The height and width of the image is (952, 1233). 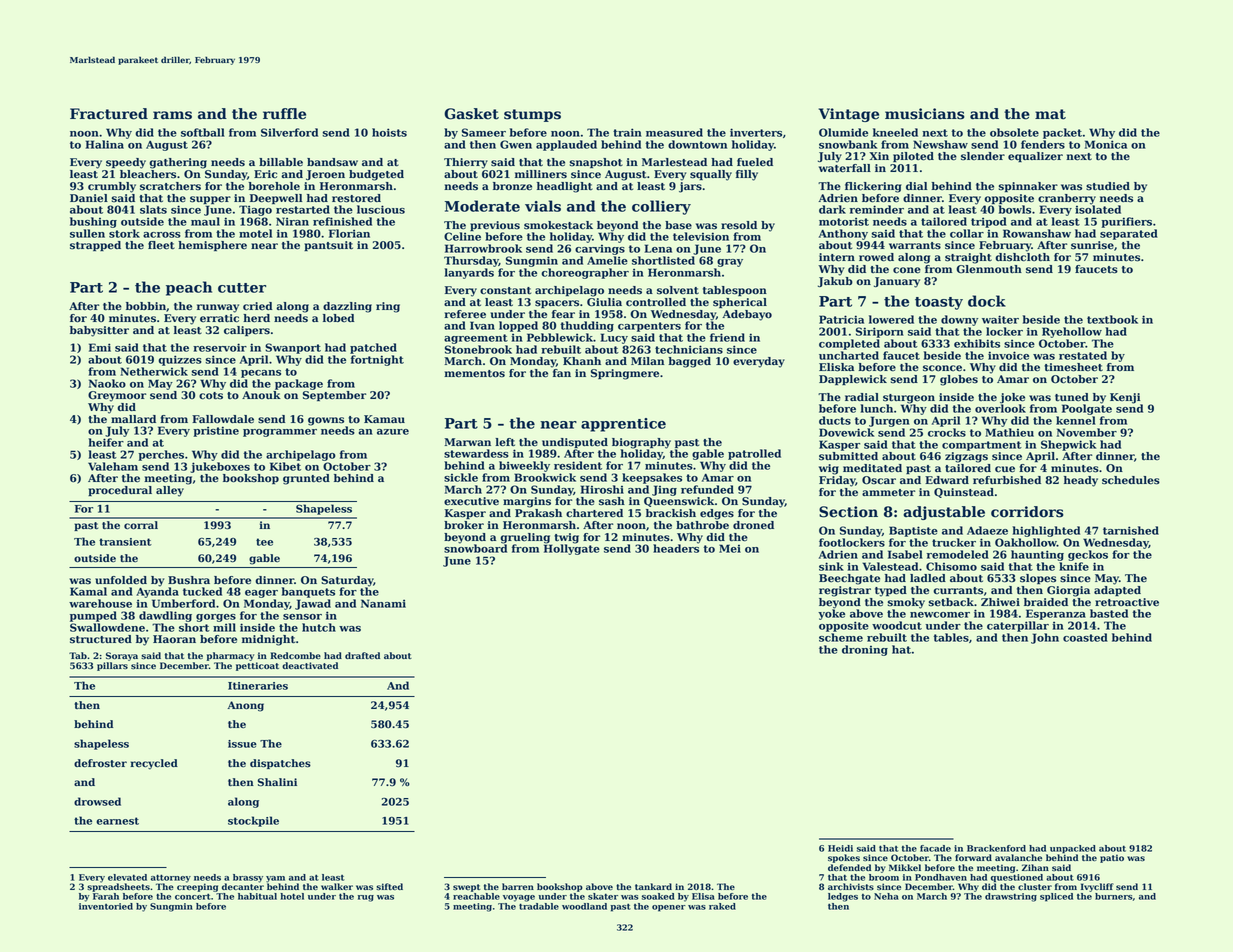 What do you see at coordinates (106, 906) in the image?
I see `inventoried` at bounding box center [106, 906].
